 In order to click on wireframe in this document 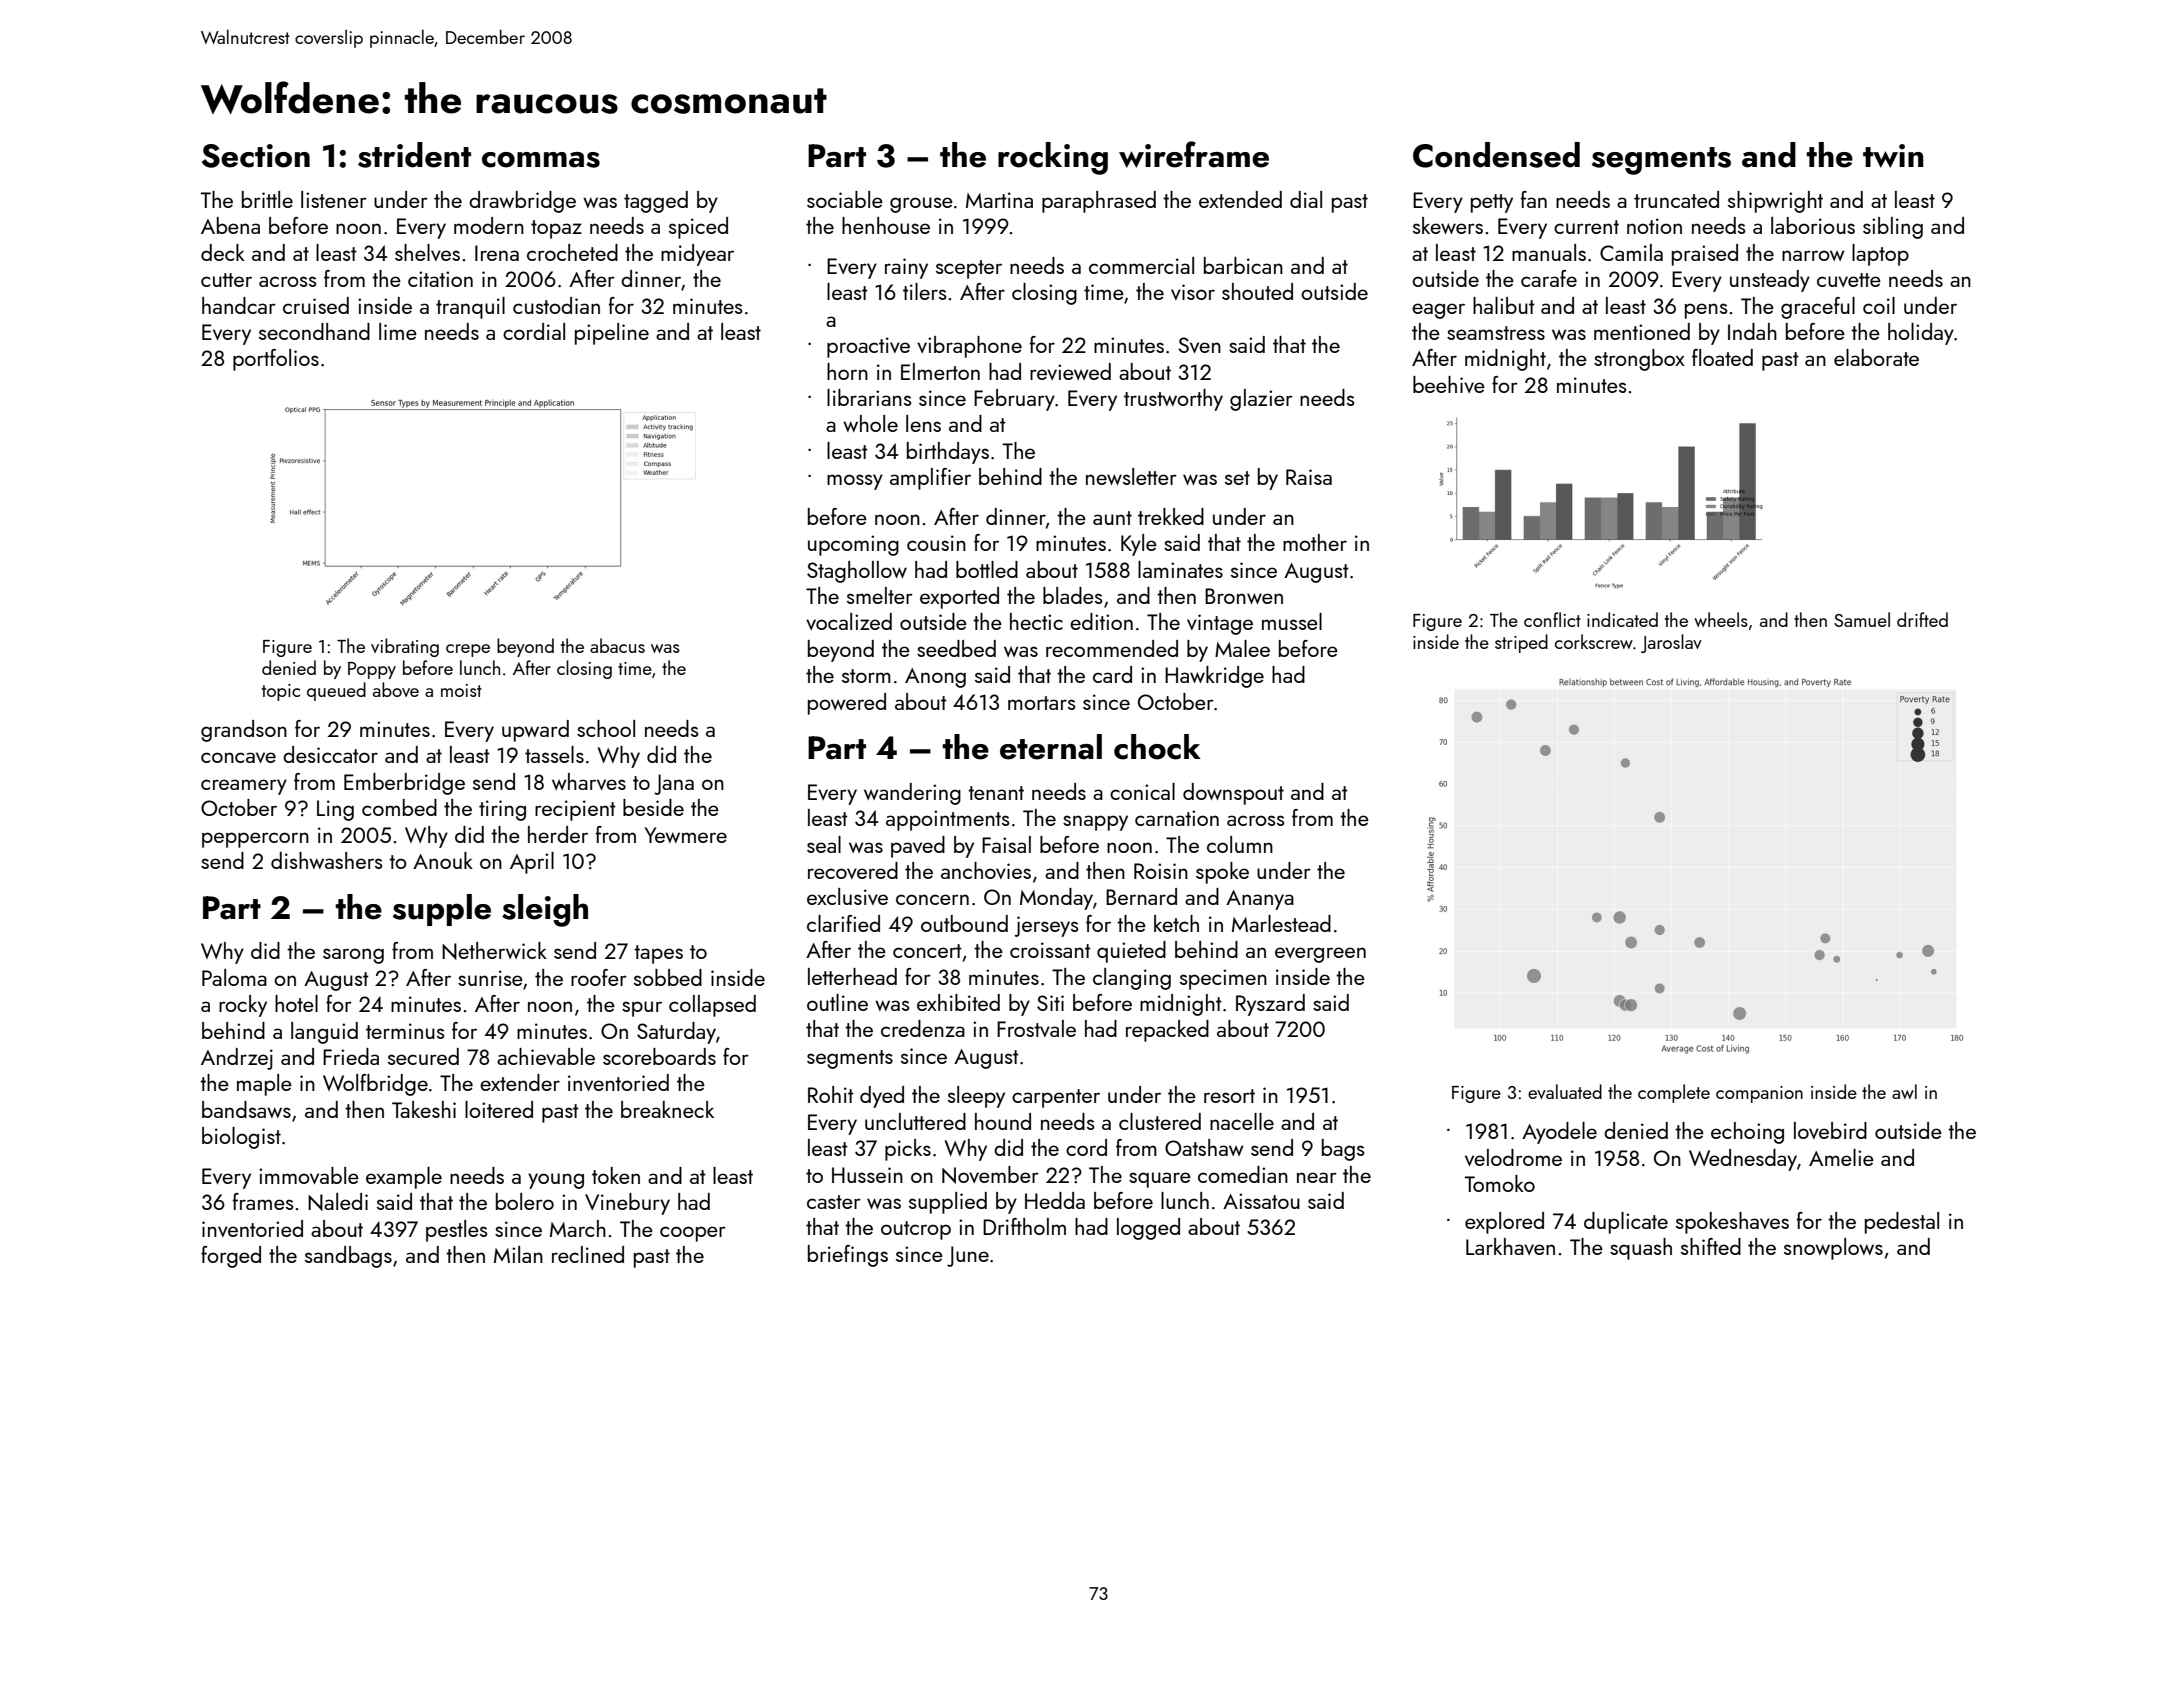, I will do `click(1194, 154)`.
